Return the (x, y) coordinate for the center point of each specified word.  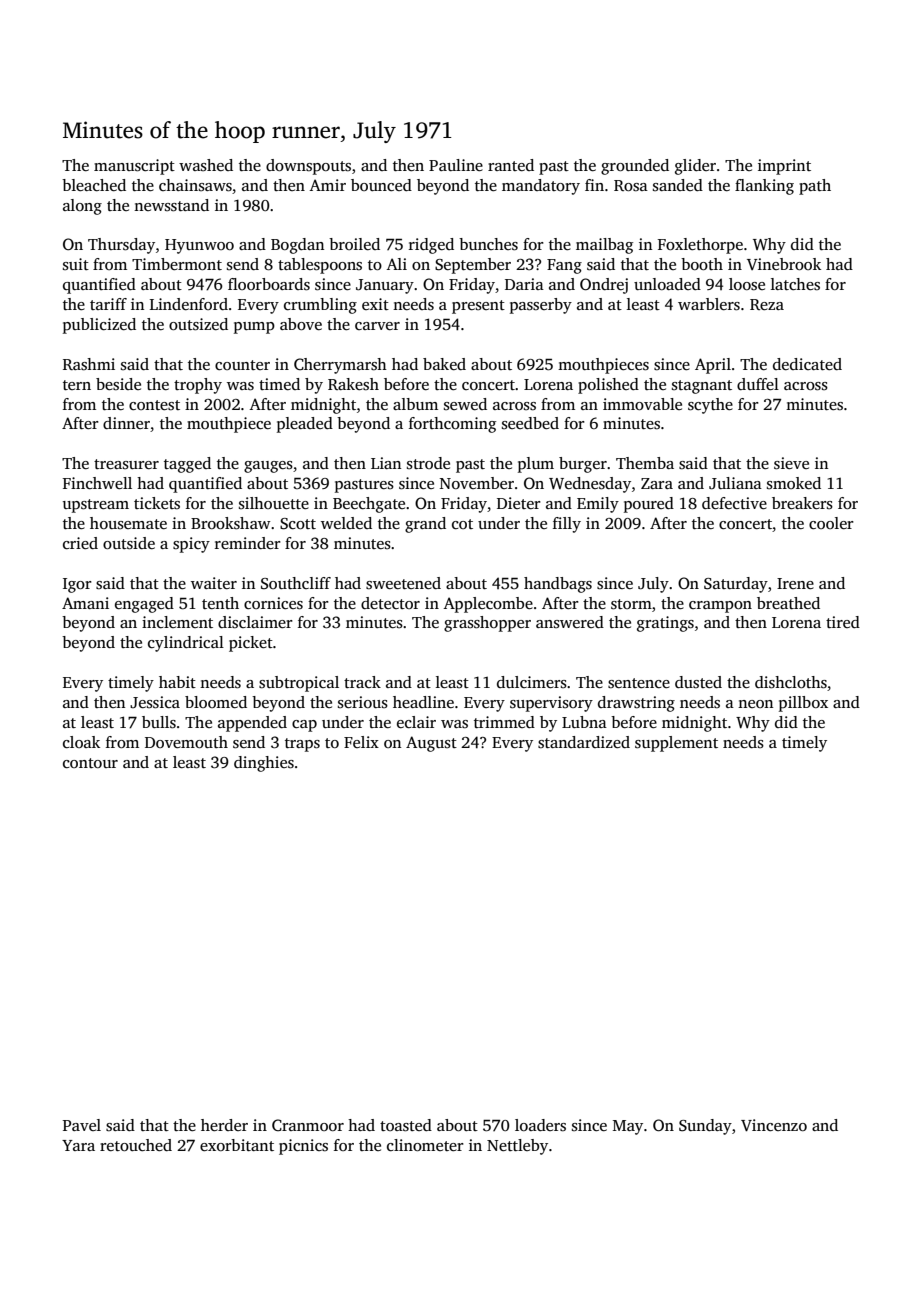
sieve (791, 463)
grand (425, 525)
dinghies (264, 764)
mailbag (604, 246)
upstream (96, 506)
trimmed (504, 722)
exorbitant (237, 1145)
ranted (511, 165)
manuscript (134, 167)
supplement (676, 744)
